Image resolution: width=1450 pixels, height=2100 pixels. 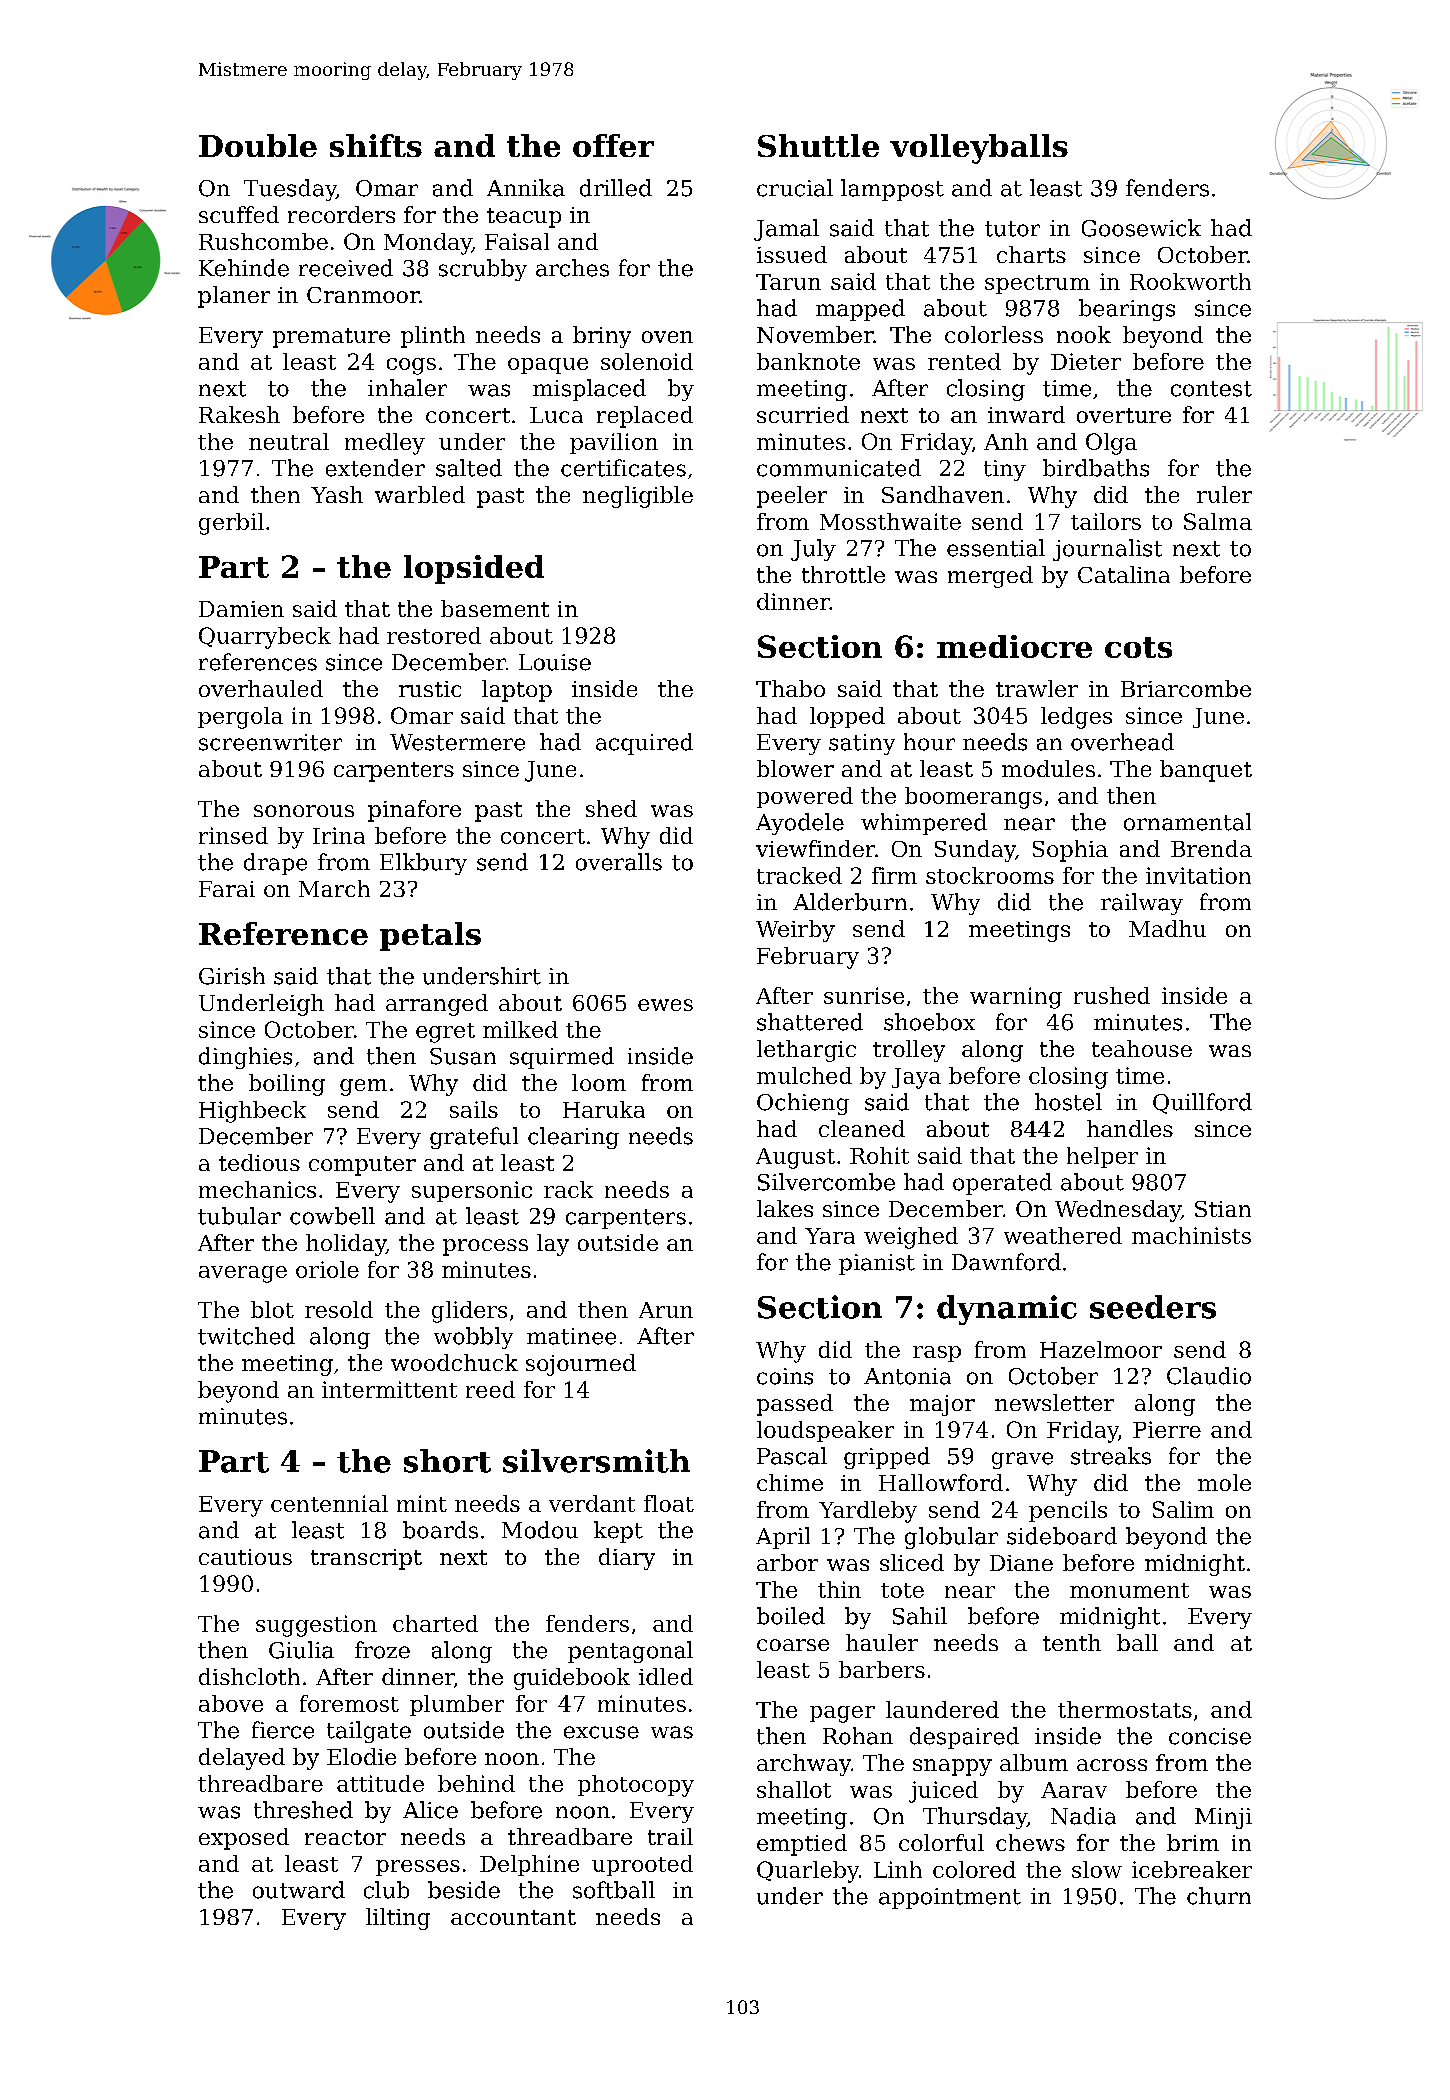 What do you see at coordinates (630, 1652) in the document?
I see `pentagonal` at bounding box center [630, 1652].
